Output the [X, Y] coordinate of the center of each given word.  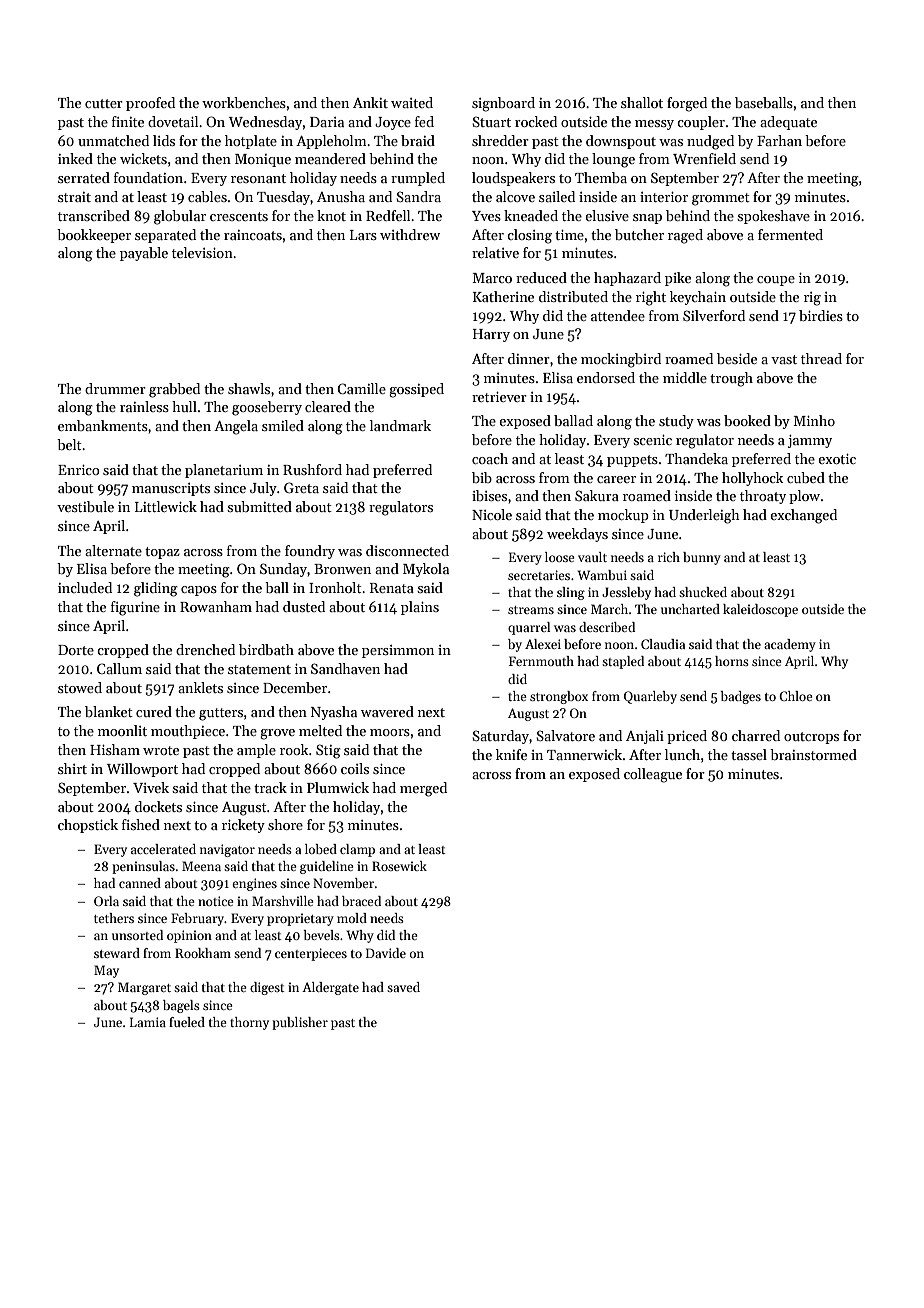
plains [420, 608]
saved [403, 987]
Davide [386, 953]
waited [412, 102]
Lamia [148, 1022]
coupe [776, 281]
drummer [115, 388]
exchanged [803, 516]
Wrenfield [704, 158]
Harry [491, 335]
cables [207, 196]
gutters [221, 714]
